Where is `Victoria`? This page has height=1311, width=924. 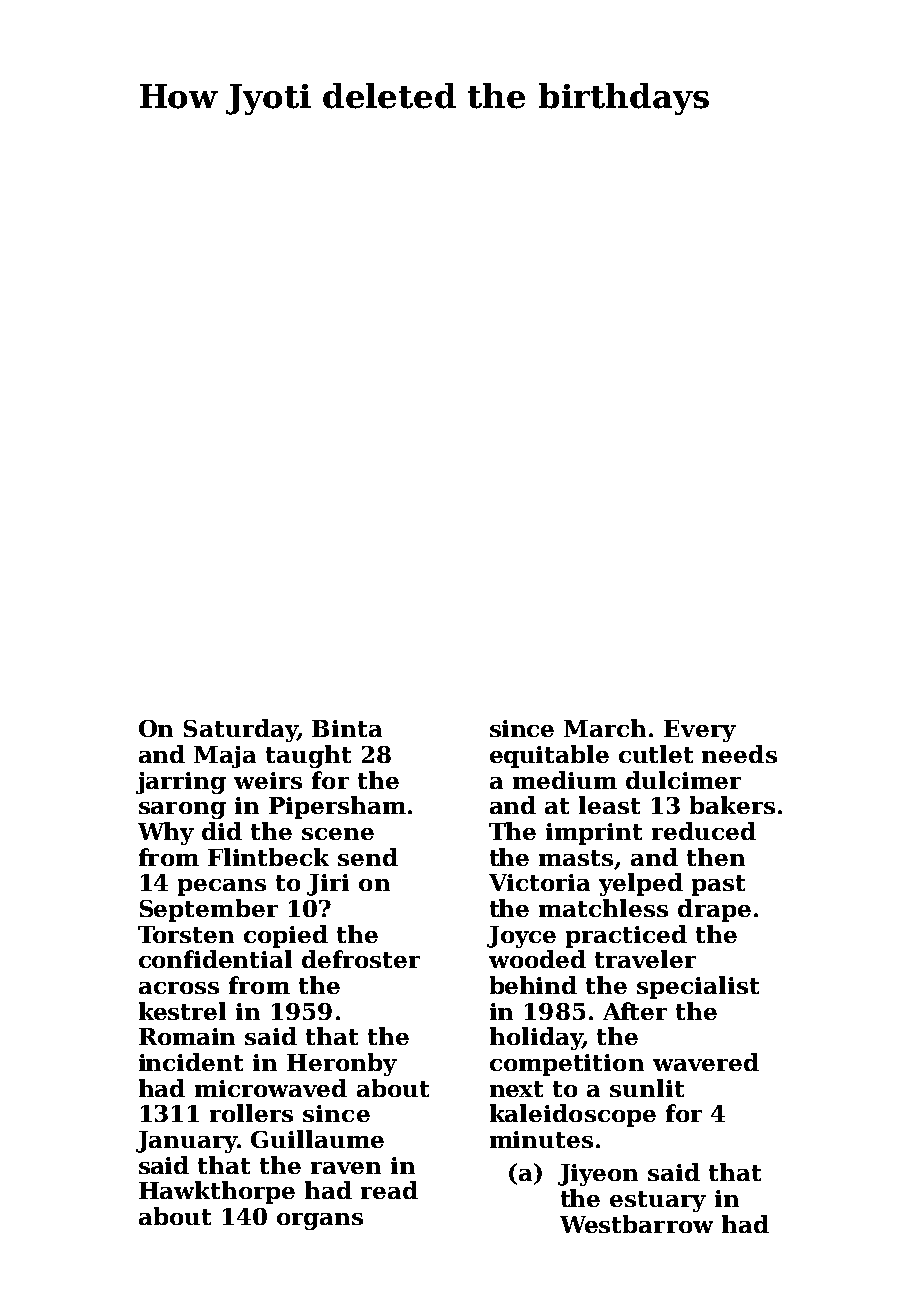
Victoria is located at coordinates (539, 882).
